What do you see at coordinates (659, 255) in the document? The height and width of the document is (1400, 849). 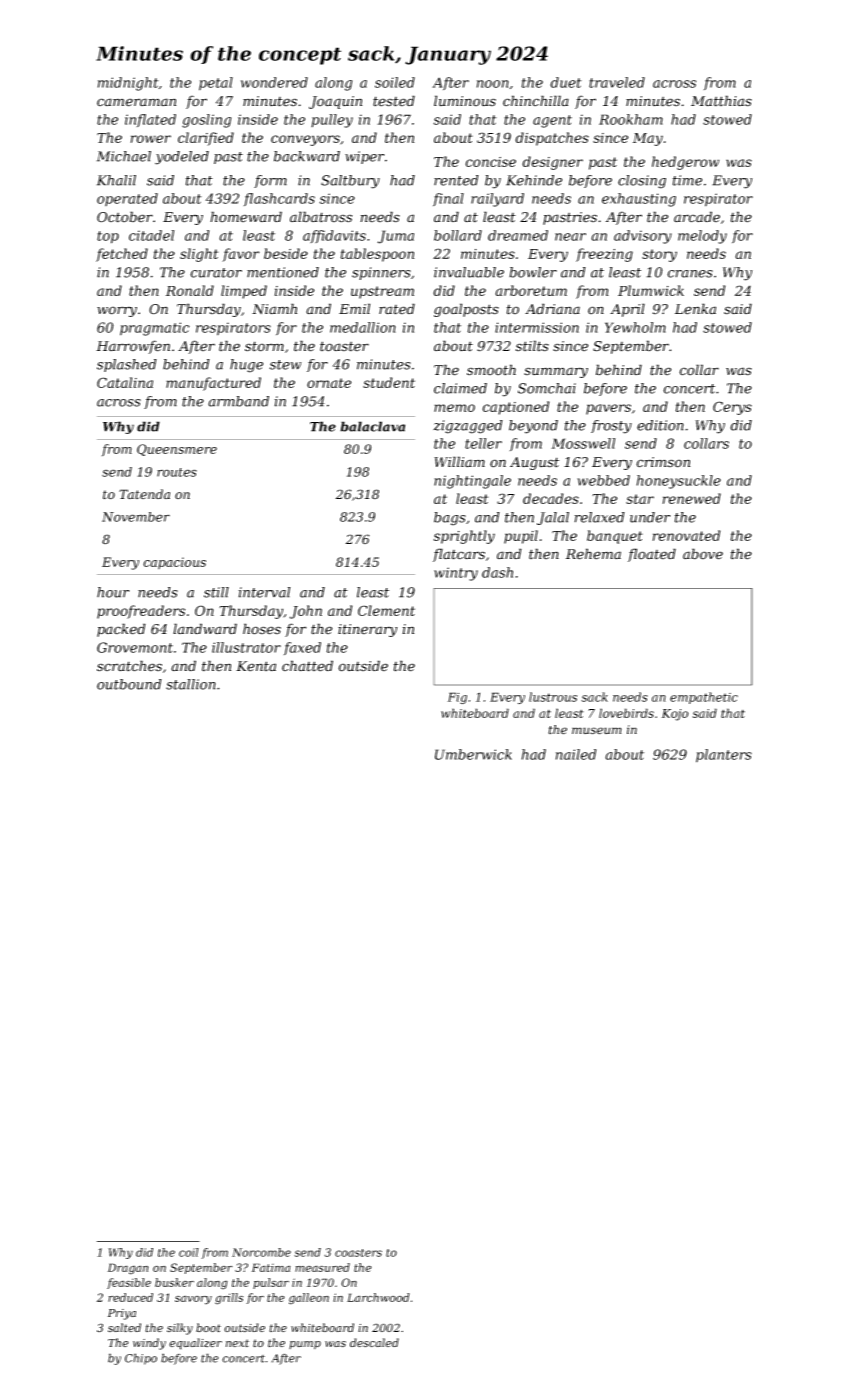 I see `story` at bounding box center [659, 255].
